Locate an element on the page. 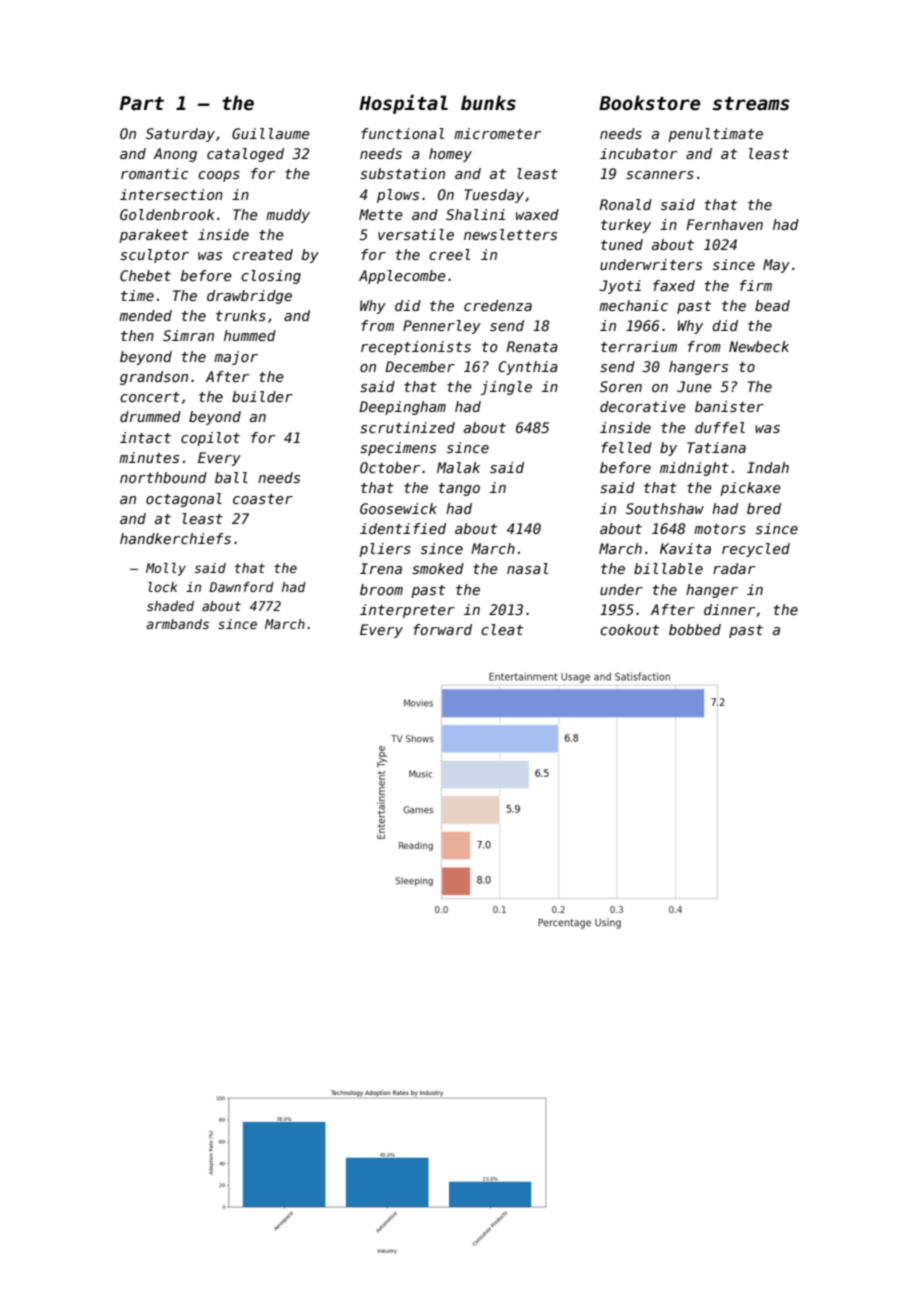 This document has width=924, height=1308. shaded is located at coordinates (170, 606).
